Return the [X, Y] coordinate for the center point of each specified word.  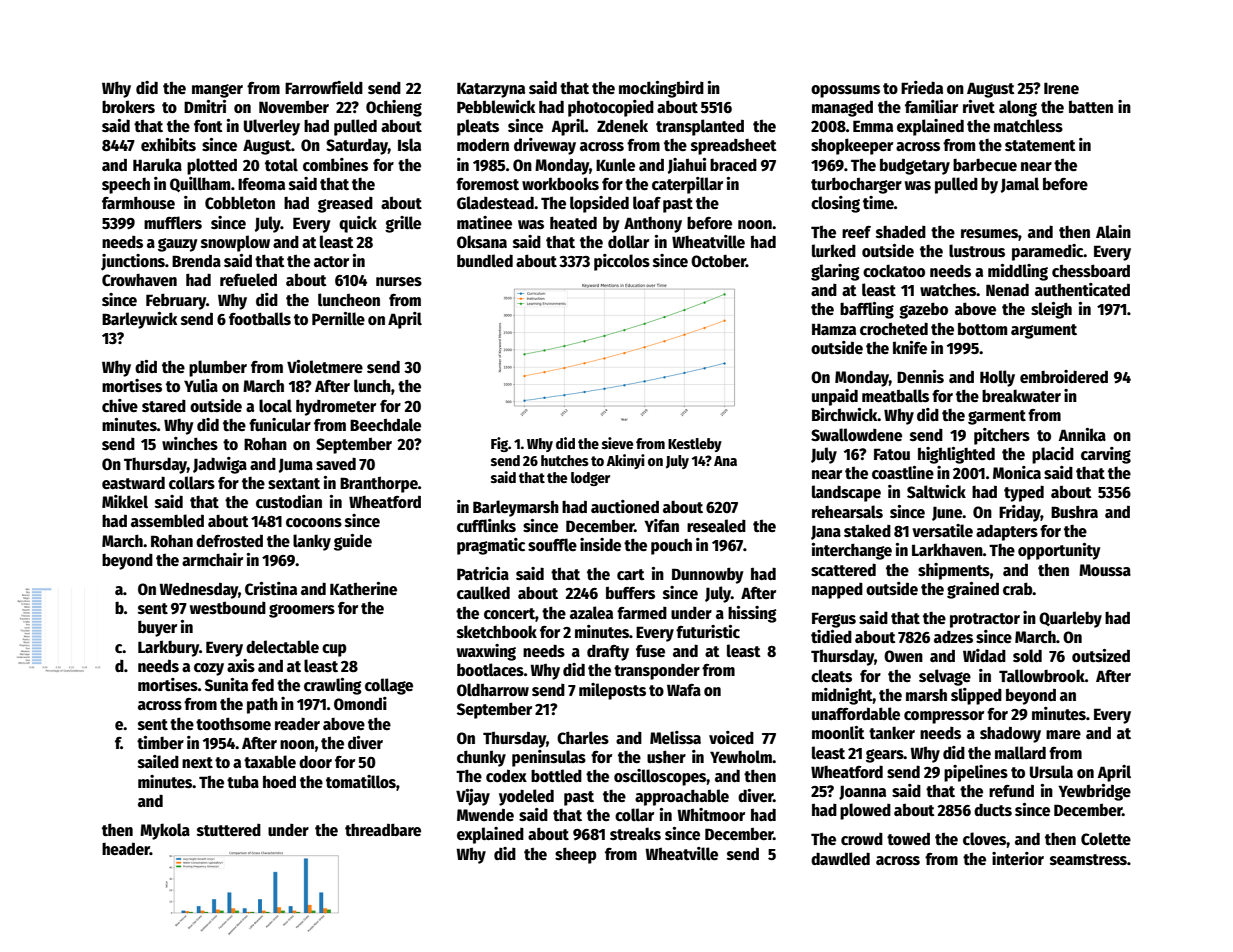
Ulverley [272, 127]
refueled [248, 279]
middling [1018, 272]
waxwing [486, 652]
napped [837, 590]
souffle [552, 544]
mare [1063, 734]
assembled [167, 520]
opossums [845, 91]
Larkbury [168, 648]
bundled [485, 260]
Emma [873, 126]
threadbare [383, 830]
